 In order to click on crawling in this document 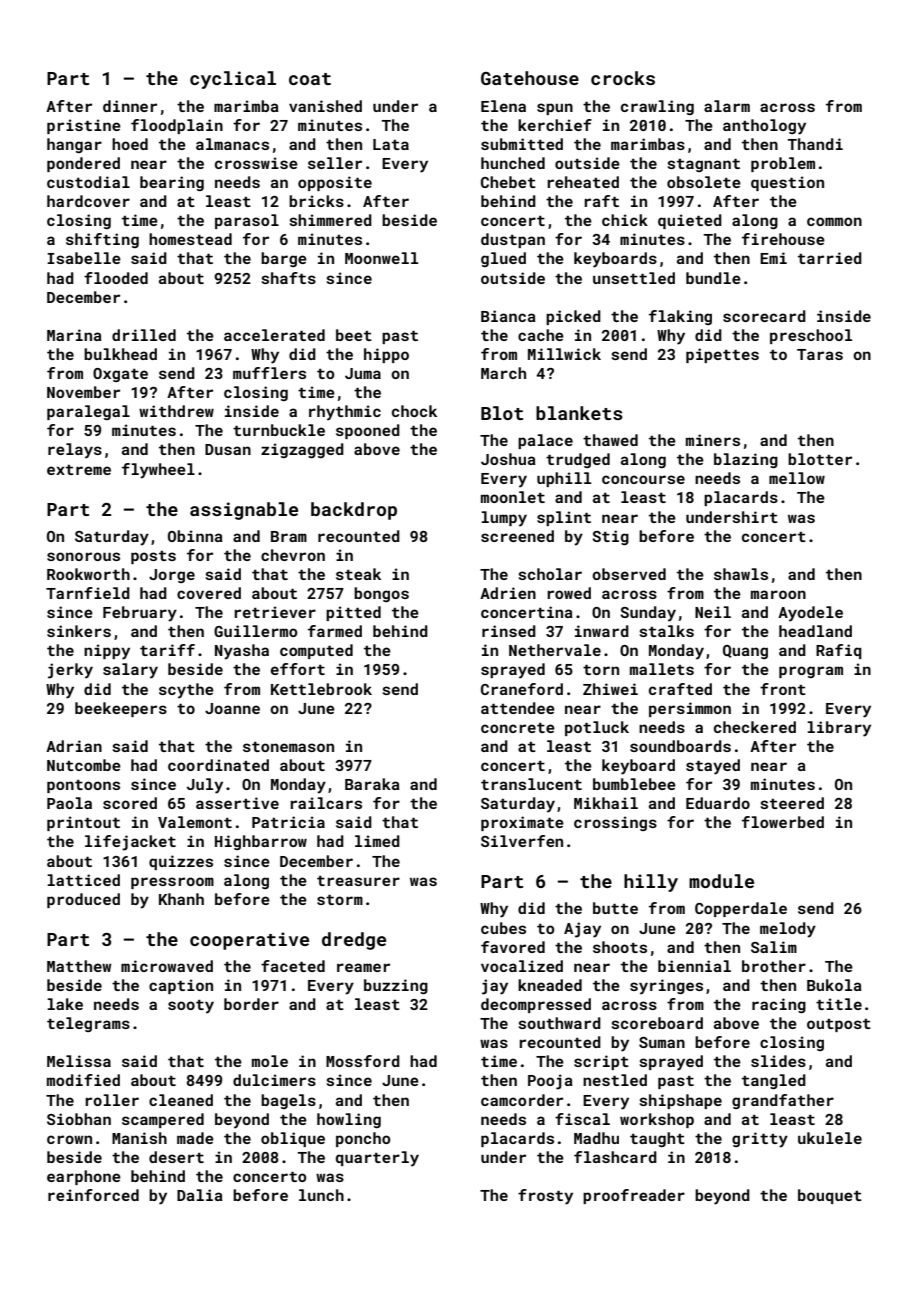, I will do `click(657, 107)`.
